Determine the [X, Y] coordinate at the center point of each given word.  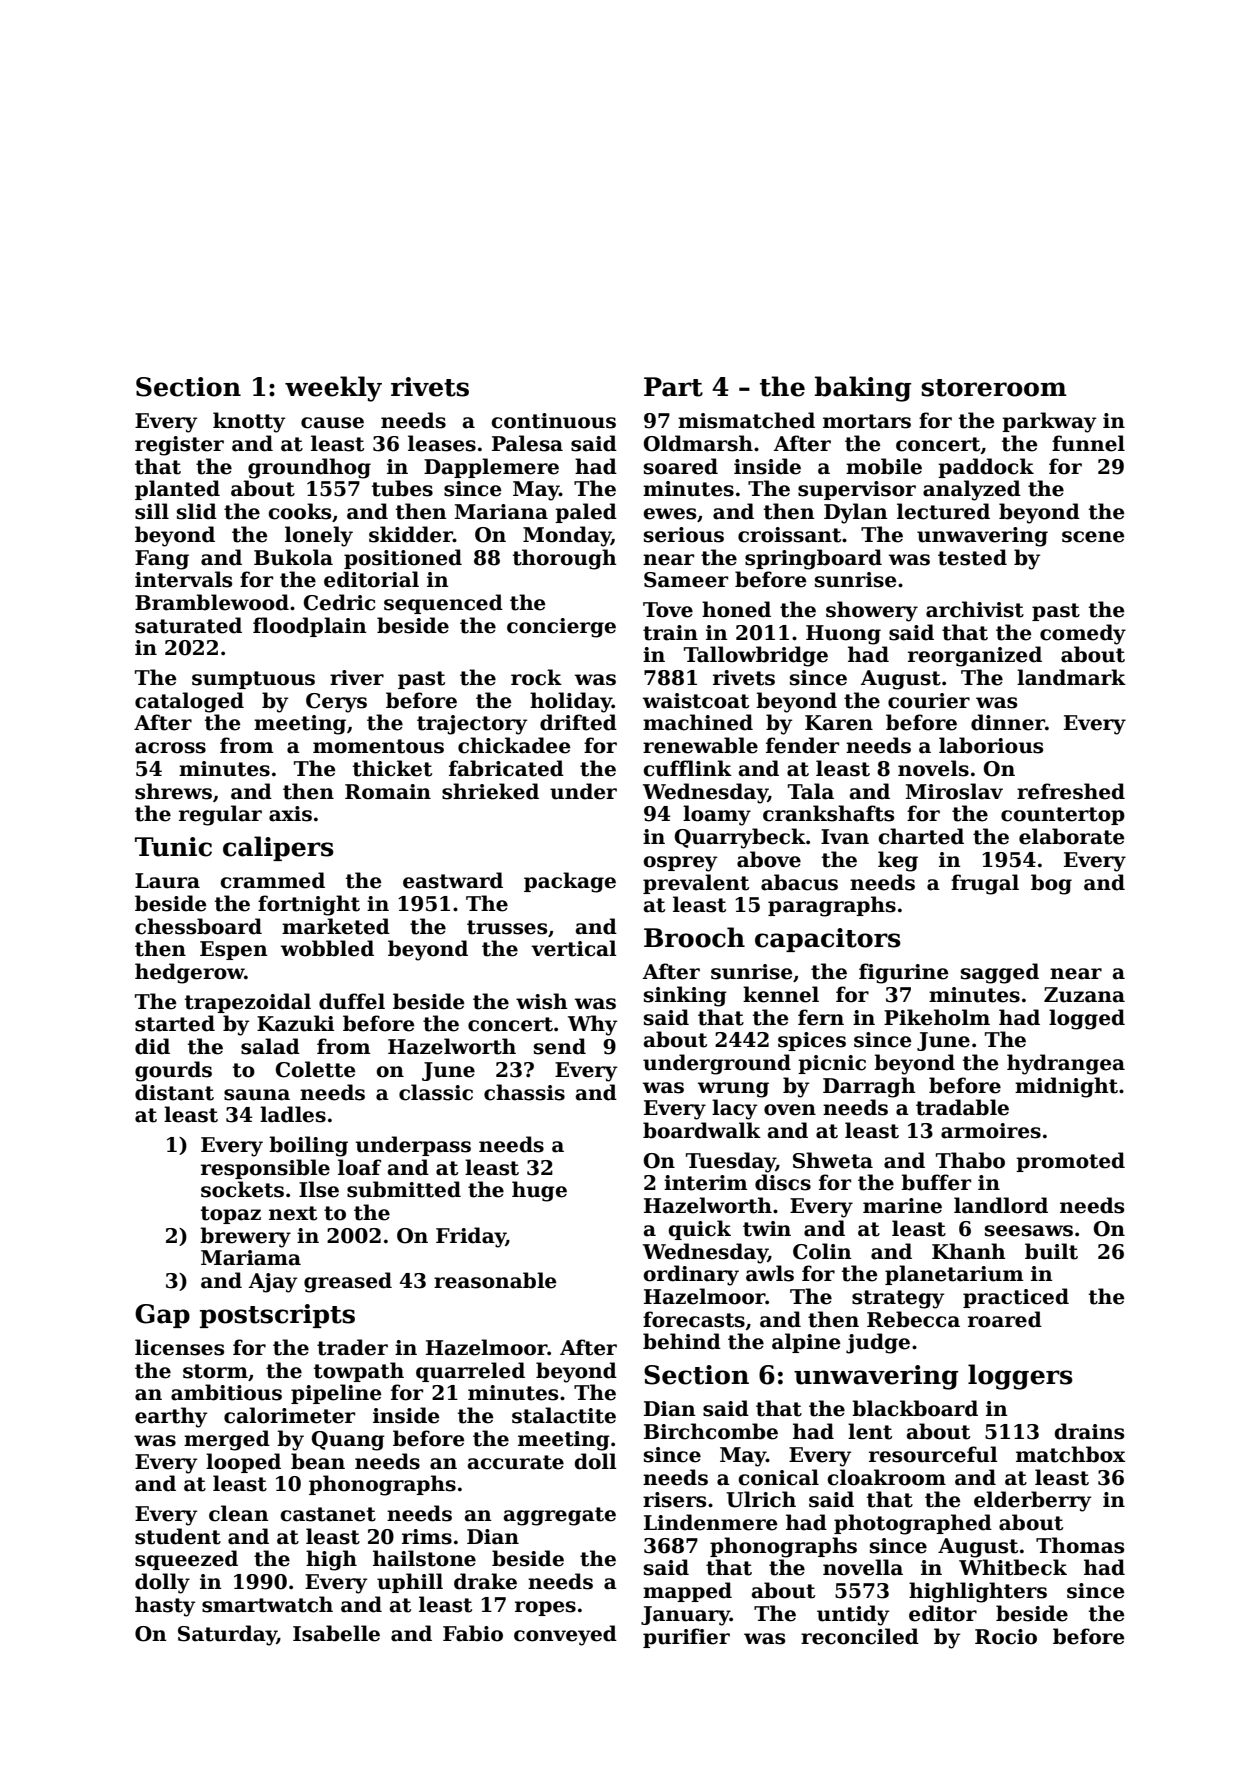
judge [878, 1343]
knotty [249, 422]
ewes [669, 514]
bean [318, 1461]
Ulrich [761, 1499]
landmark [1071, 677]
